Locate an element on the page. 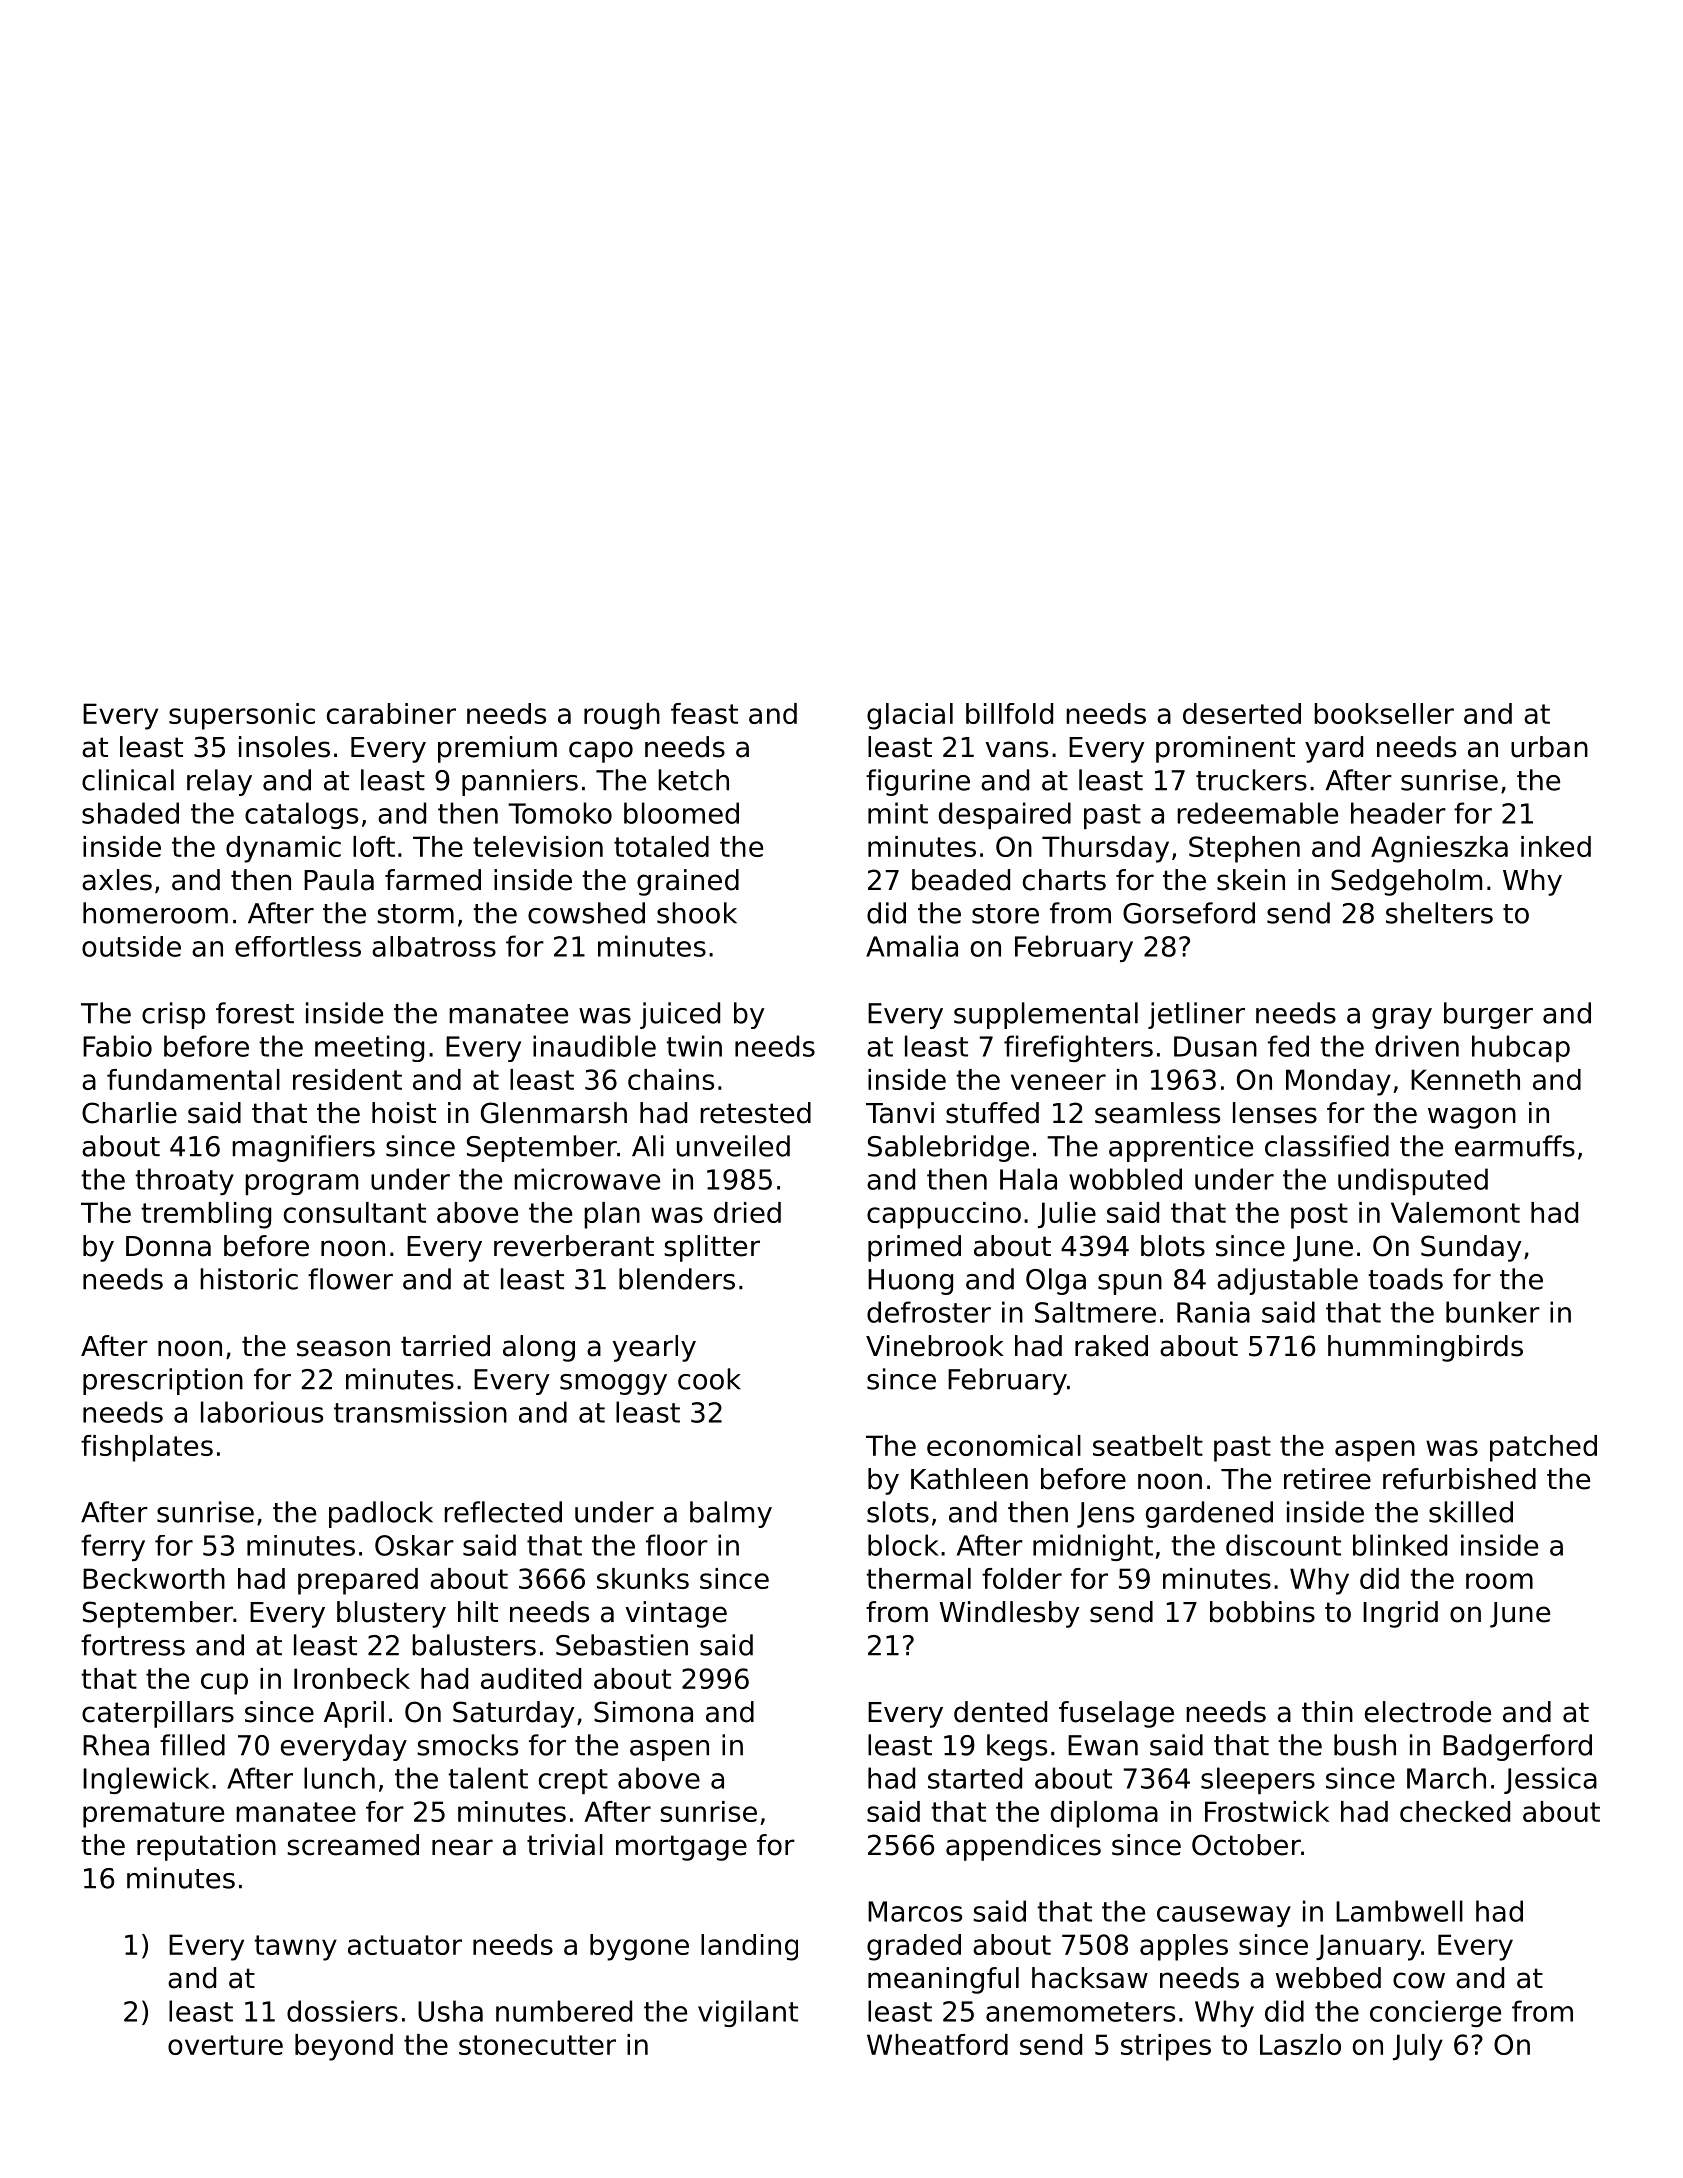 This document has height=2178, width=1683. mint is located at coordinates (898, 813).
